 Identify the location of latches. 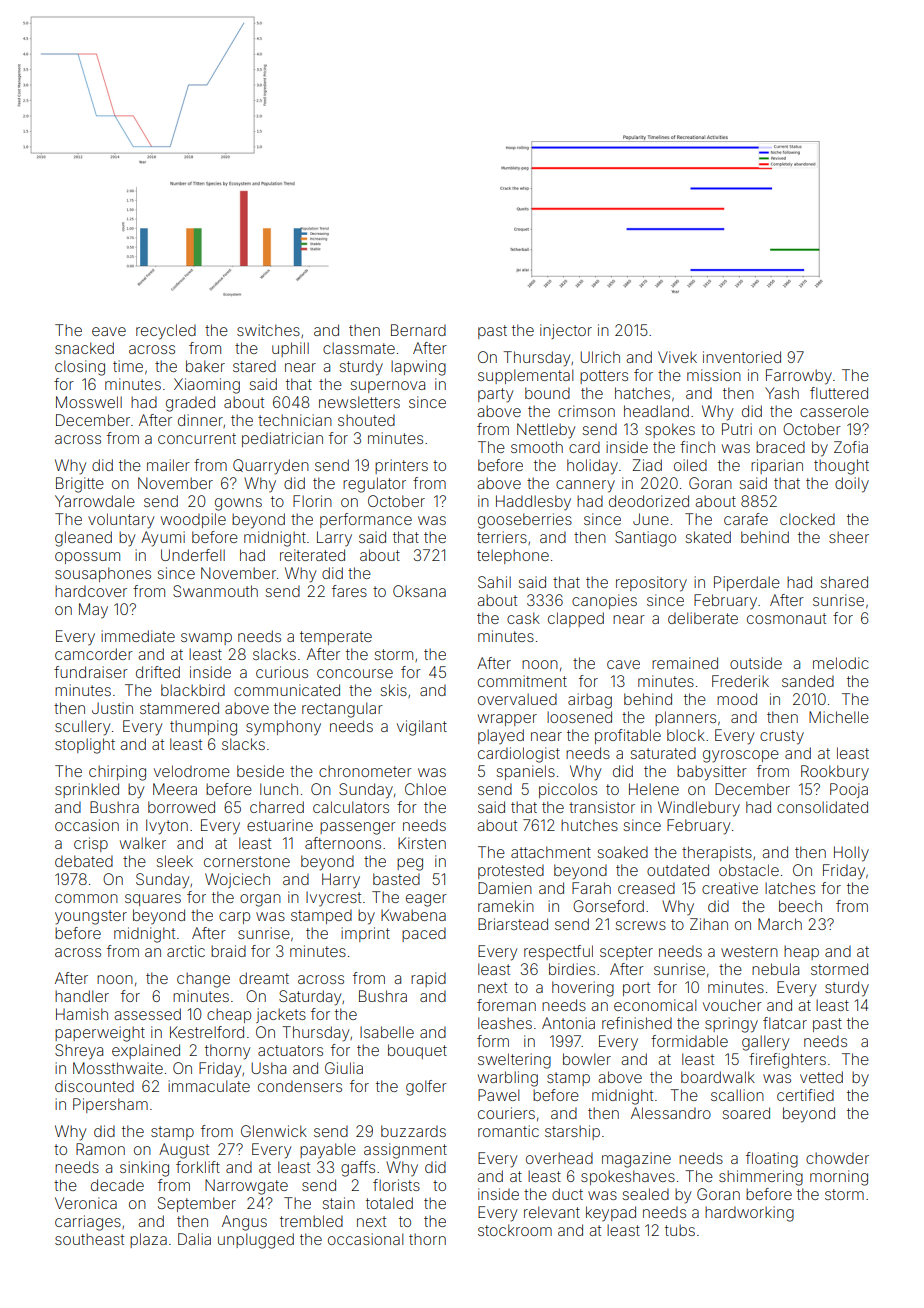
(790, 888).
